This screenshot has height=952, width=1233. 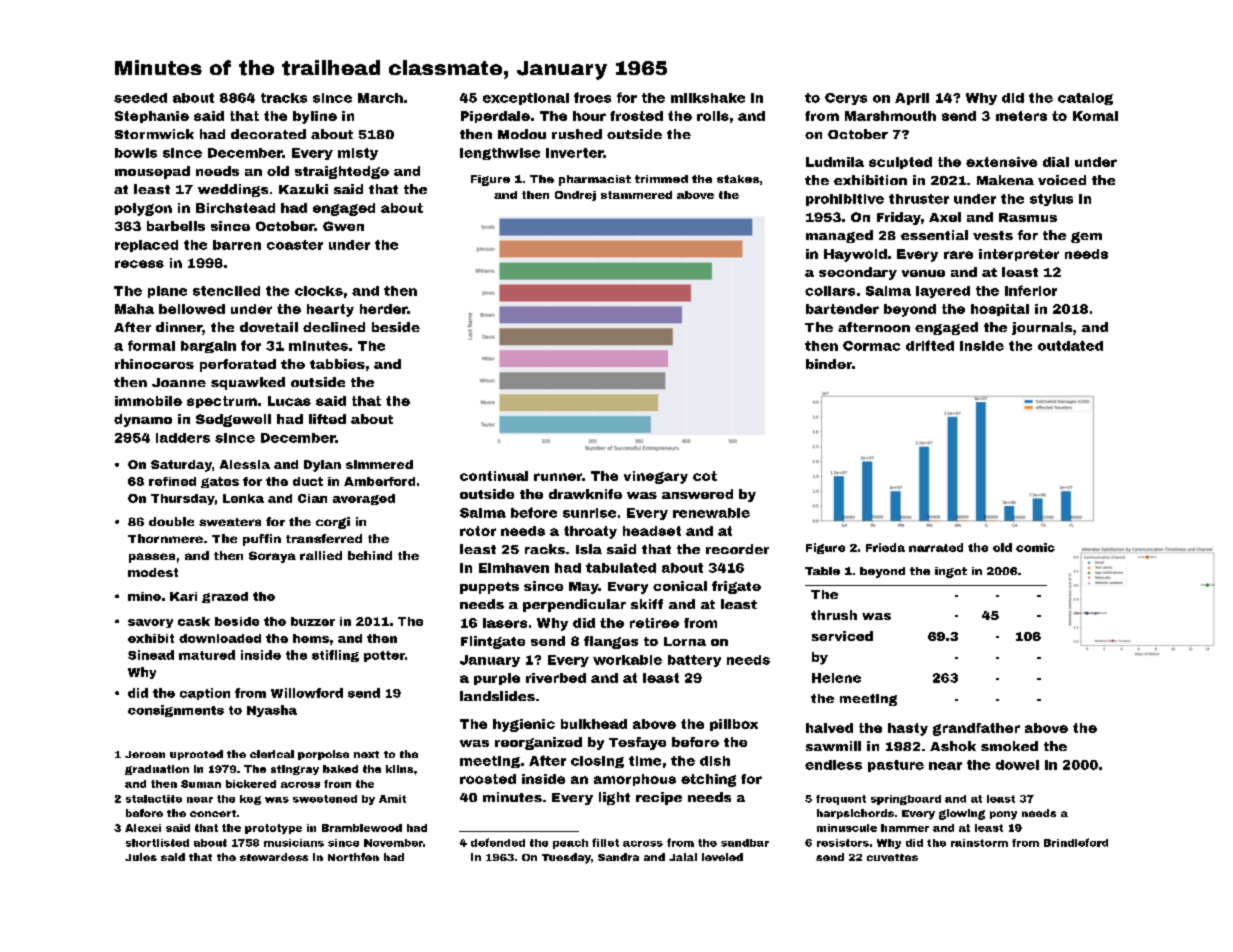 What do you see at coordinates (1095, 116) in the screenshot?
I see `Komal` at bounding box center [1095, 116].
